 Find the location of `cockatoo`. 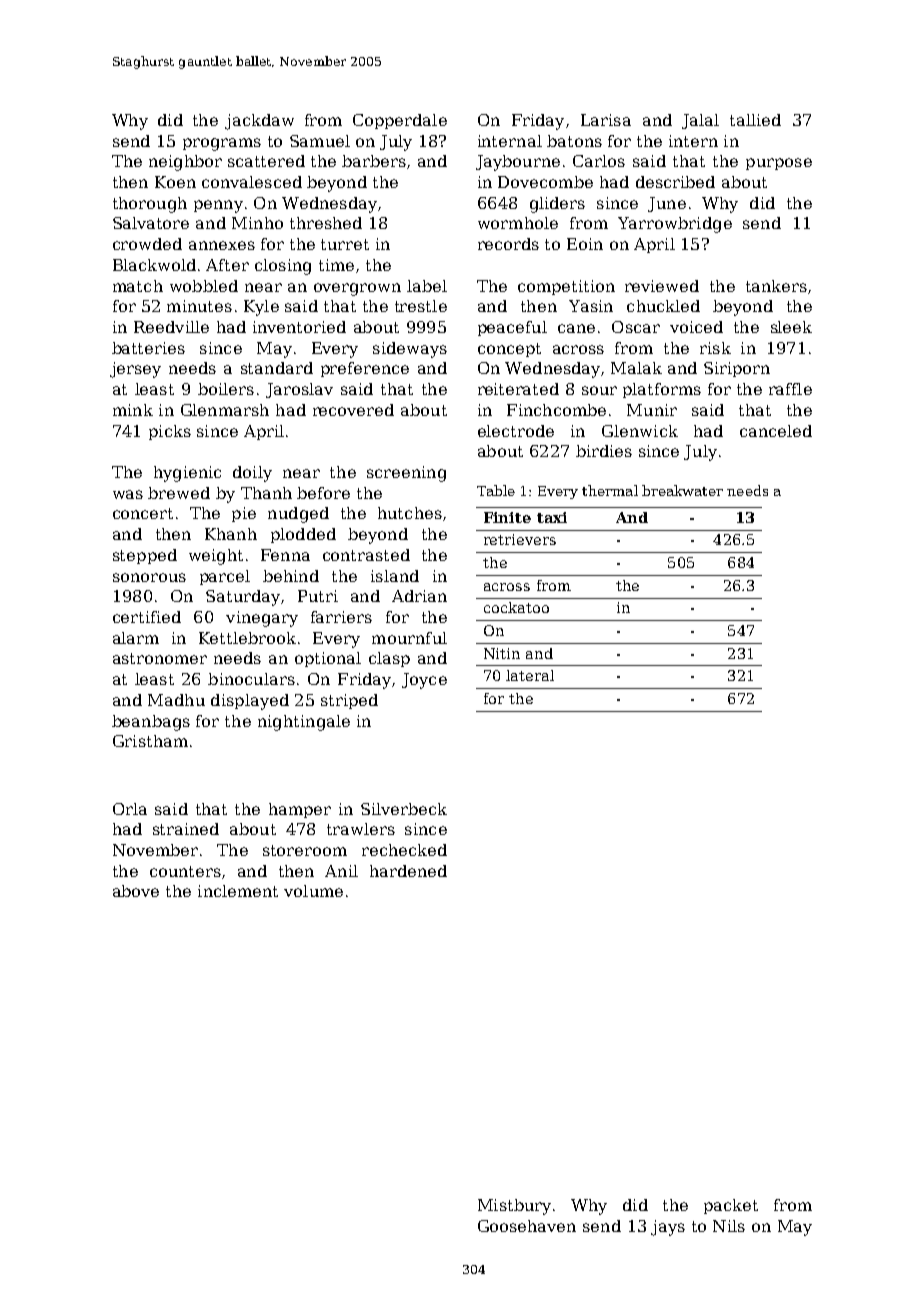

cockatoo is located at coordinates (516, 607).
